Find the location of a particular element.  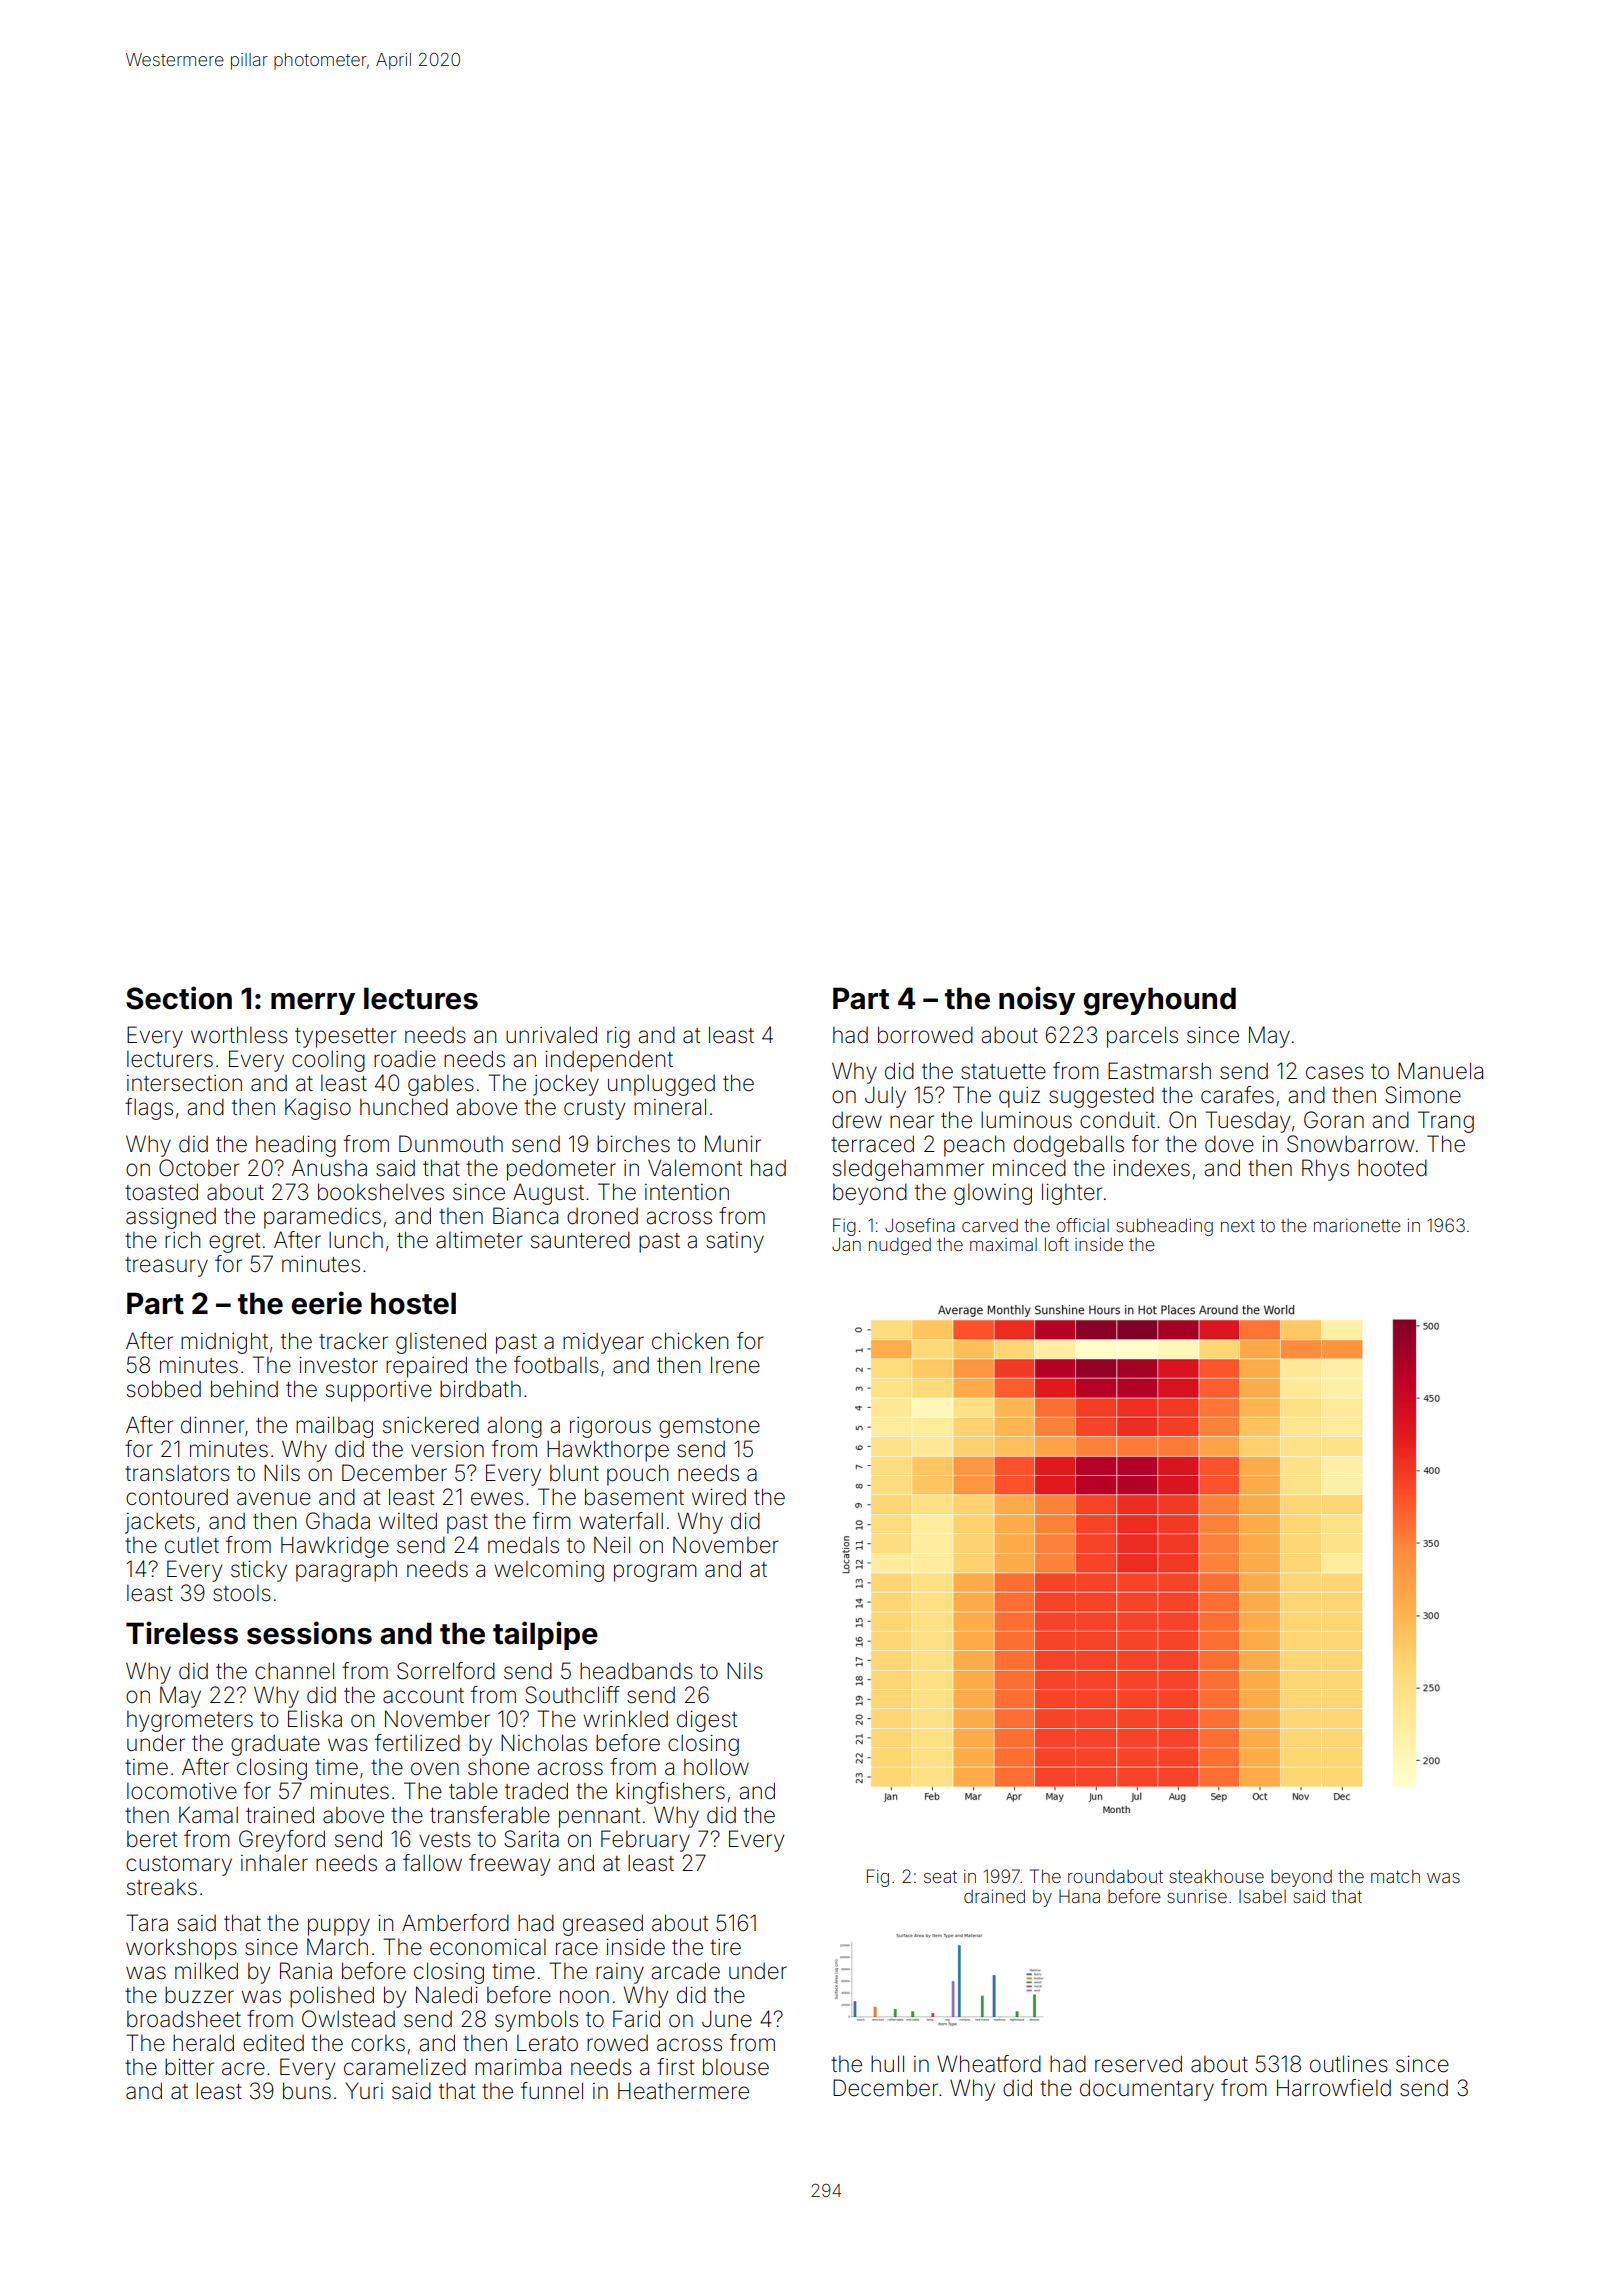

noisy is located at coordinates (1037, 1000).
